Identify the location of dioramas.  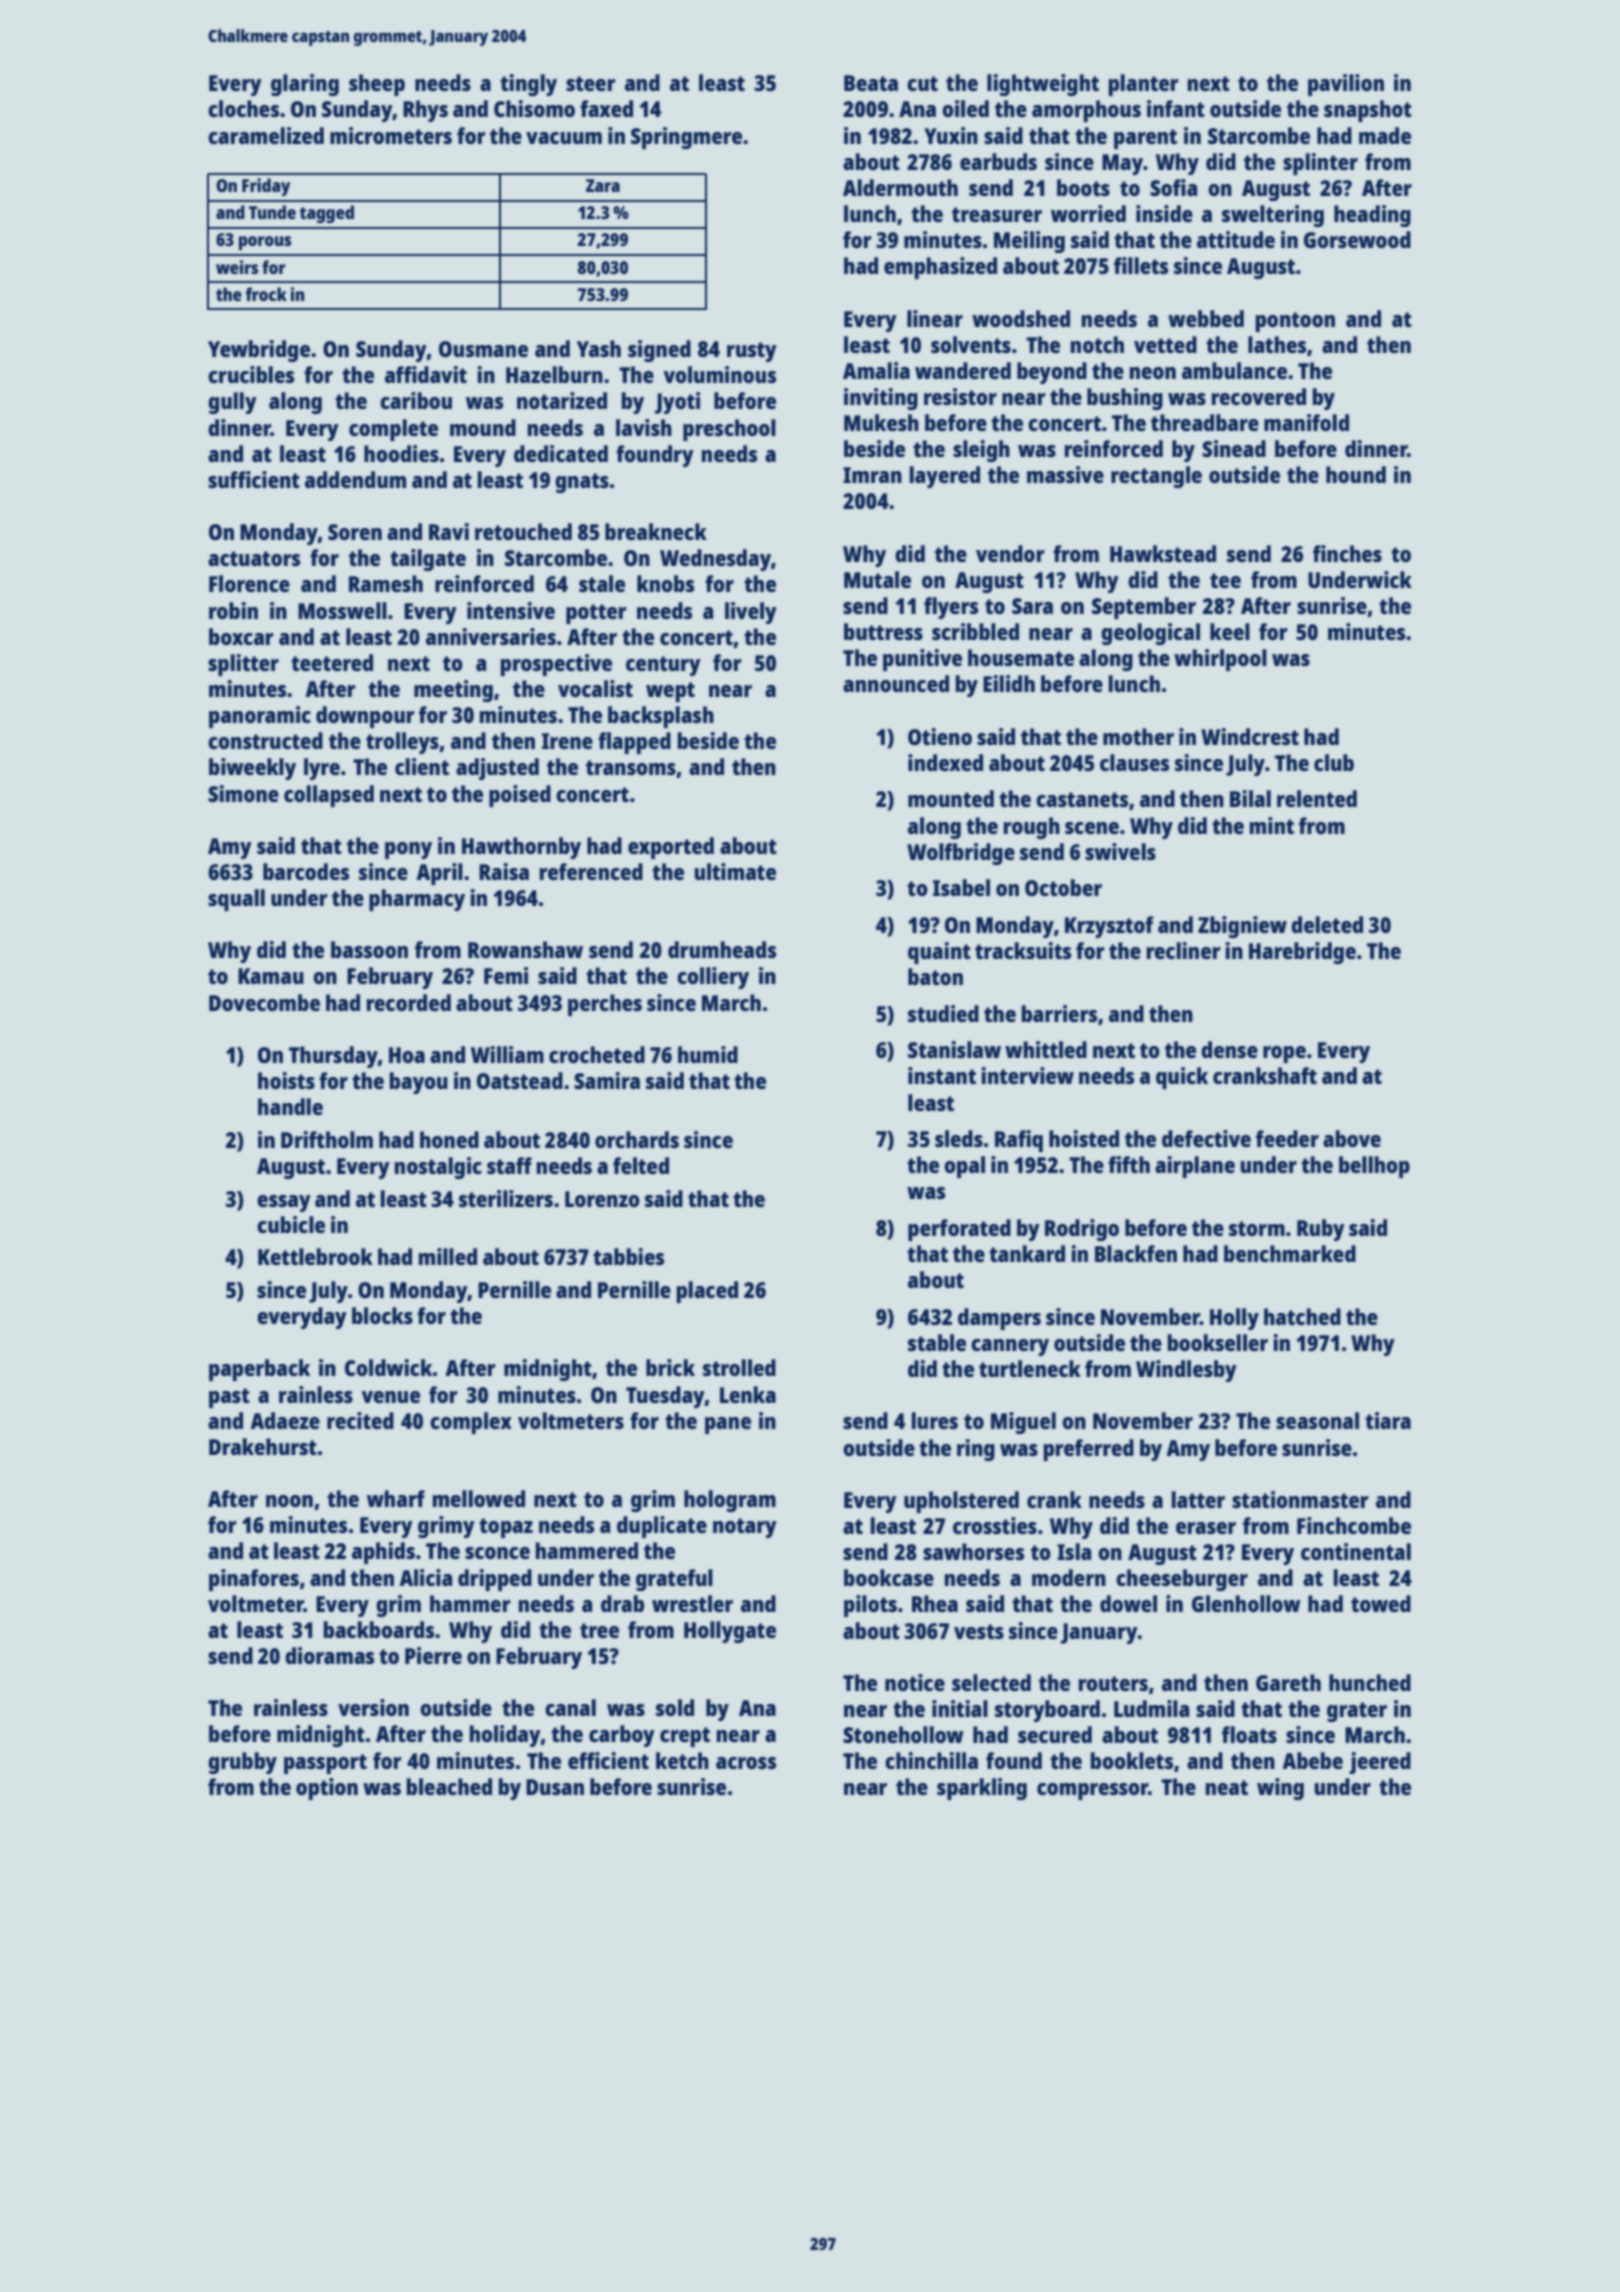
(329, 1655).
